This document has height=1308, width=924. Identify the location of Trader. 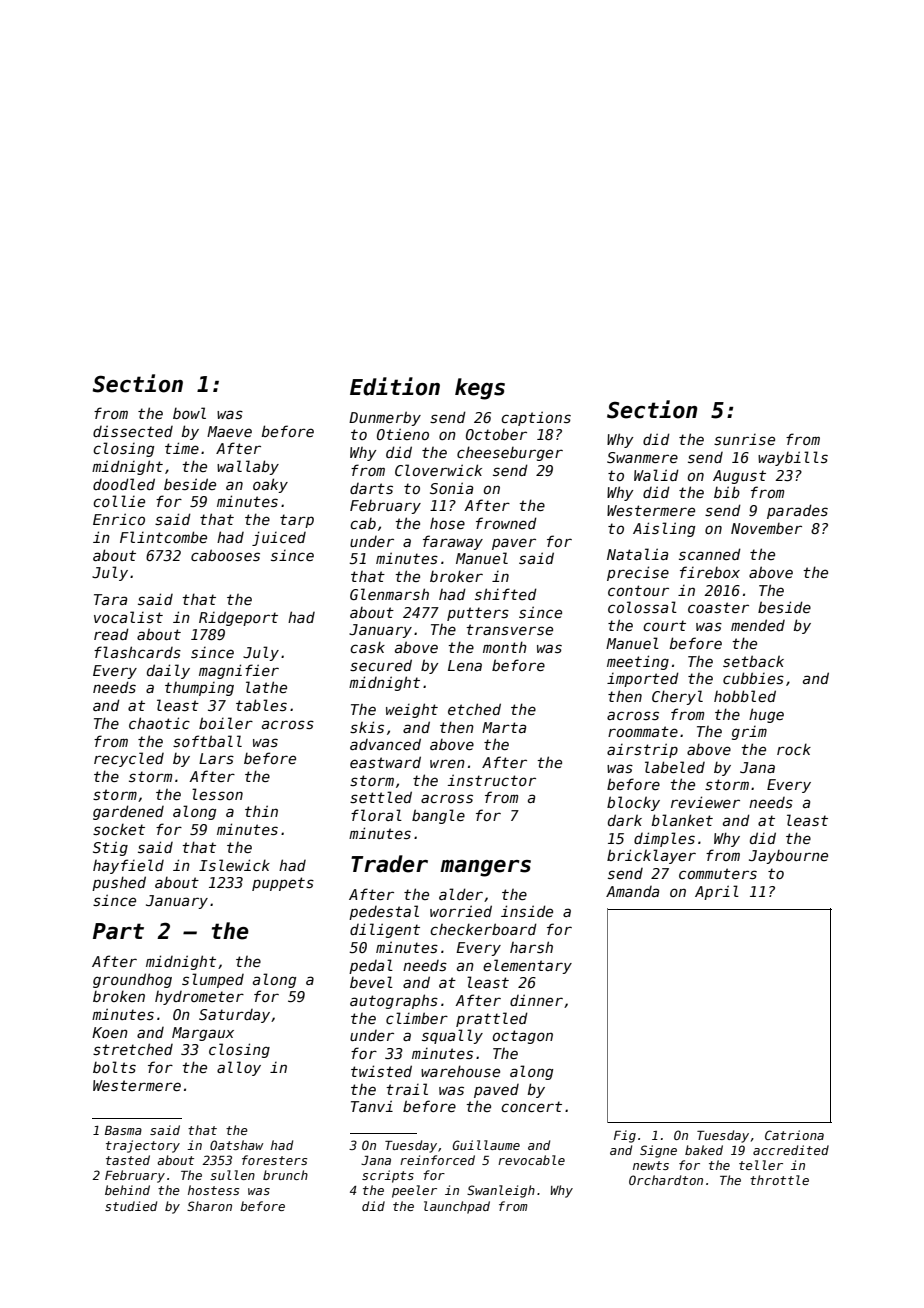
(389, 864).
